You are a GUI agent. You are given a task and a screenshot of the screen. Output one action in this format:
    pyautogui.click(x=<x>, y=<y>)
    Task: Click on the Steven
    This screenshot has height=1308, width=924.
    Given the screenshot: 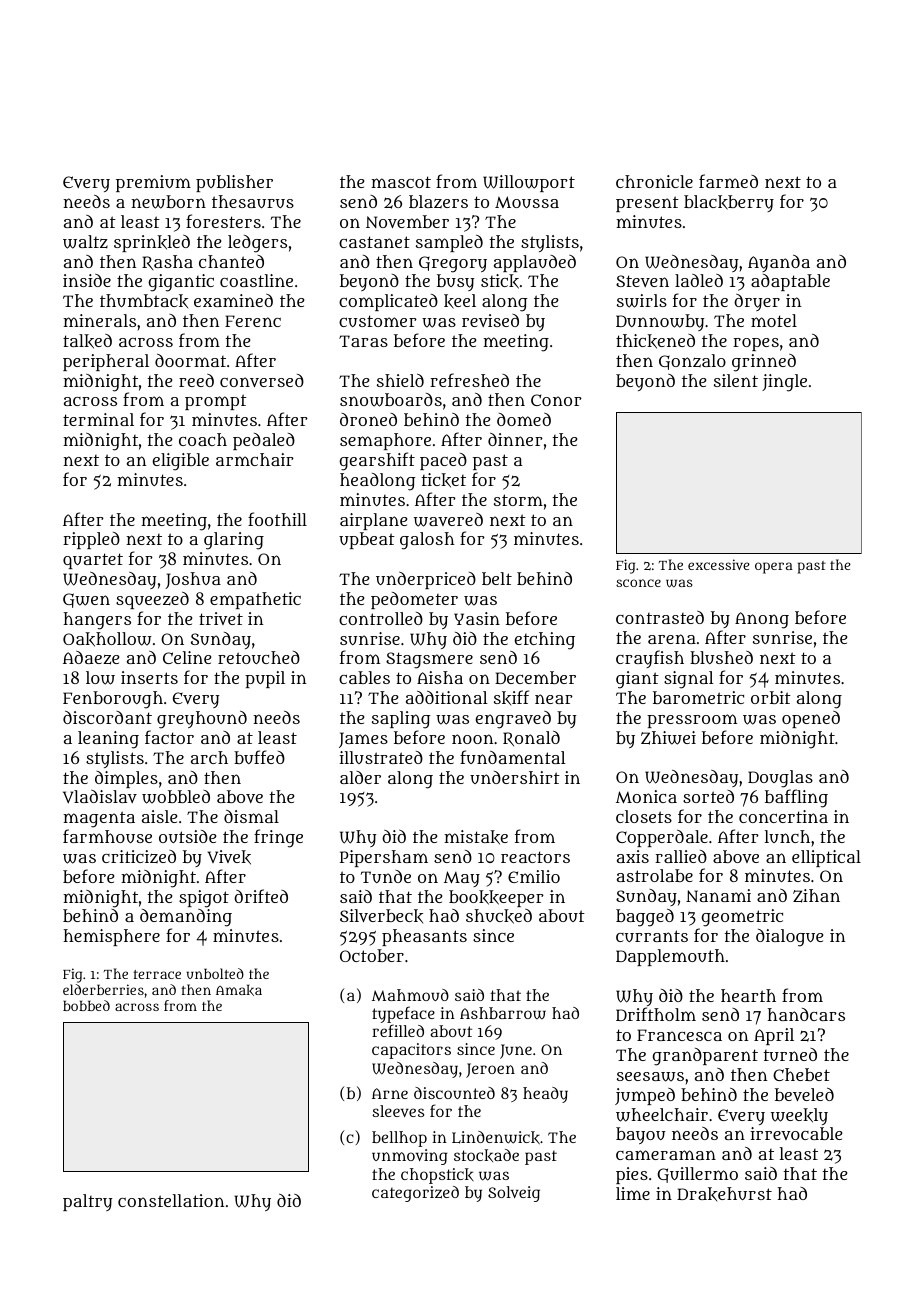 What is the action you would take?
    pyautogui.click(x=642, y=281)
